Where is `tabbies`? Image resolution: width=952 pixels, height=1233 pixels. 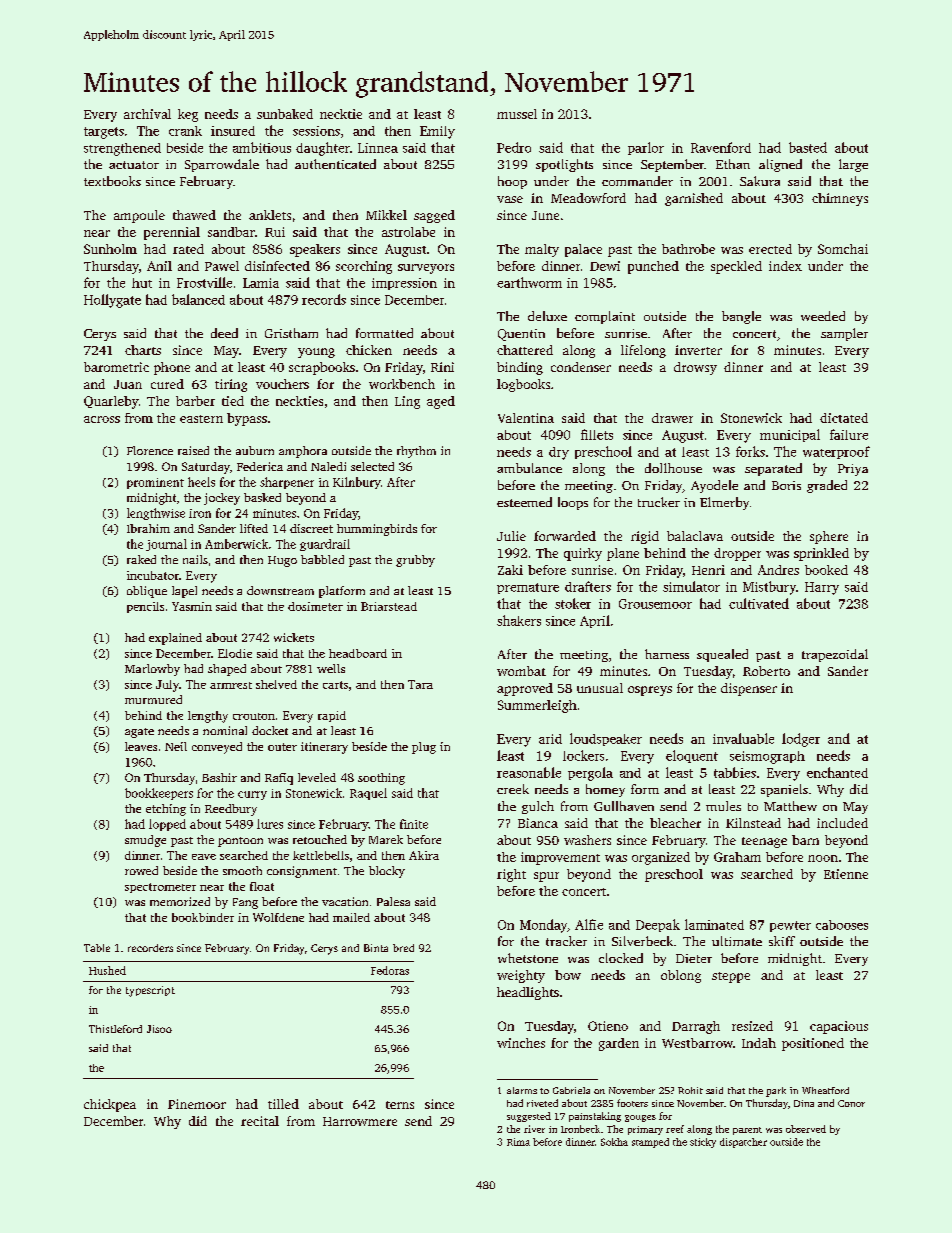 tabbies is located at coordinates (735, 772).
